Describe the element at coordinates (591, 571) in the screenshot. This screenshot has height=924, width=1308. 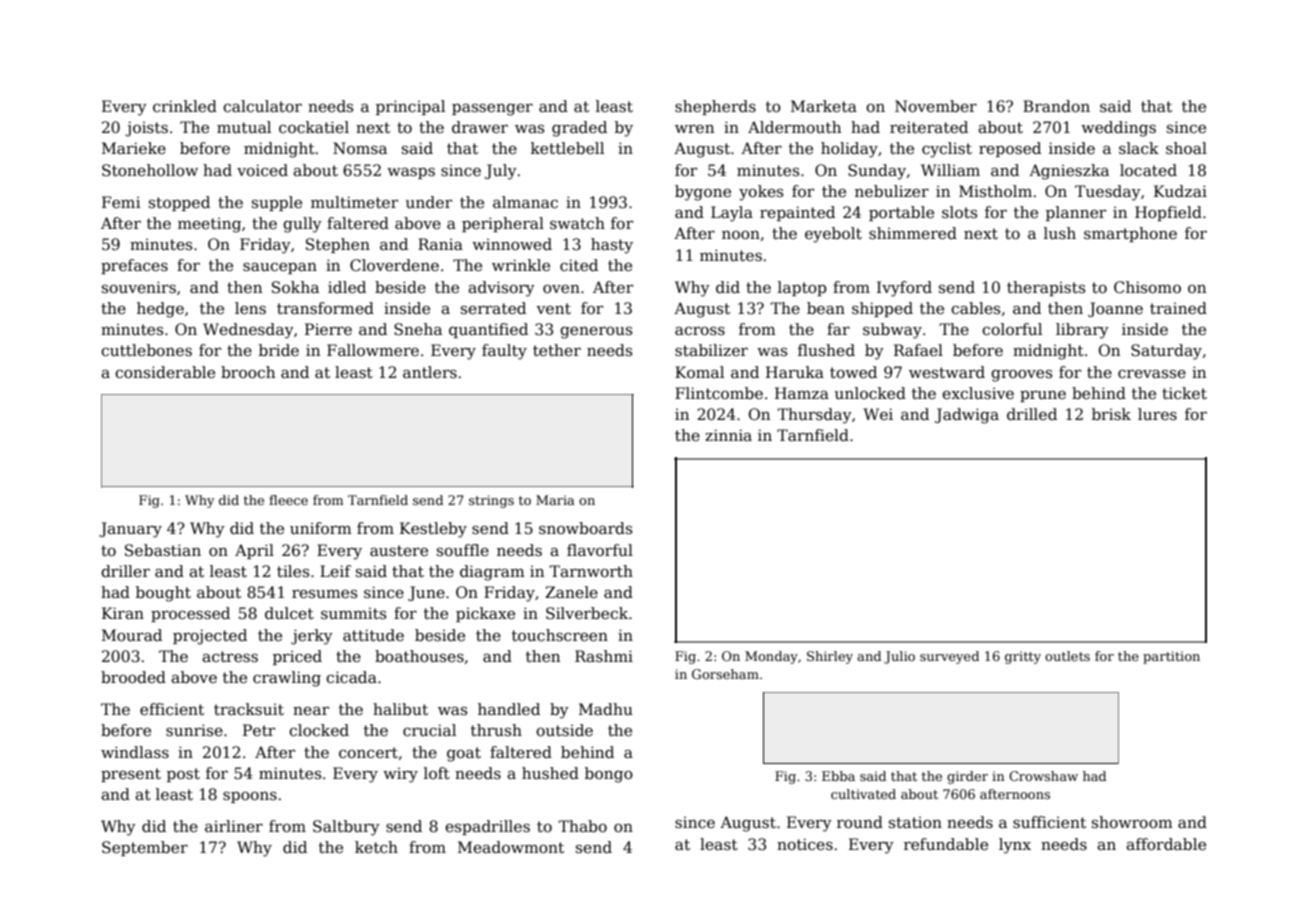
I see `Tarnworth` at that location.
